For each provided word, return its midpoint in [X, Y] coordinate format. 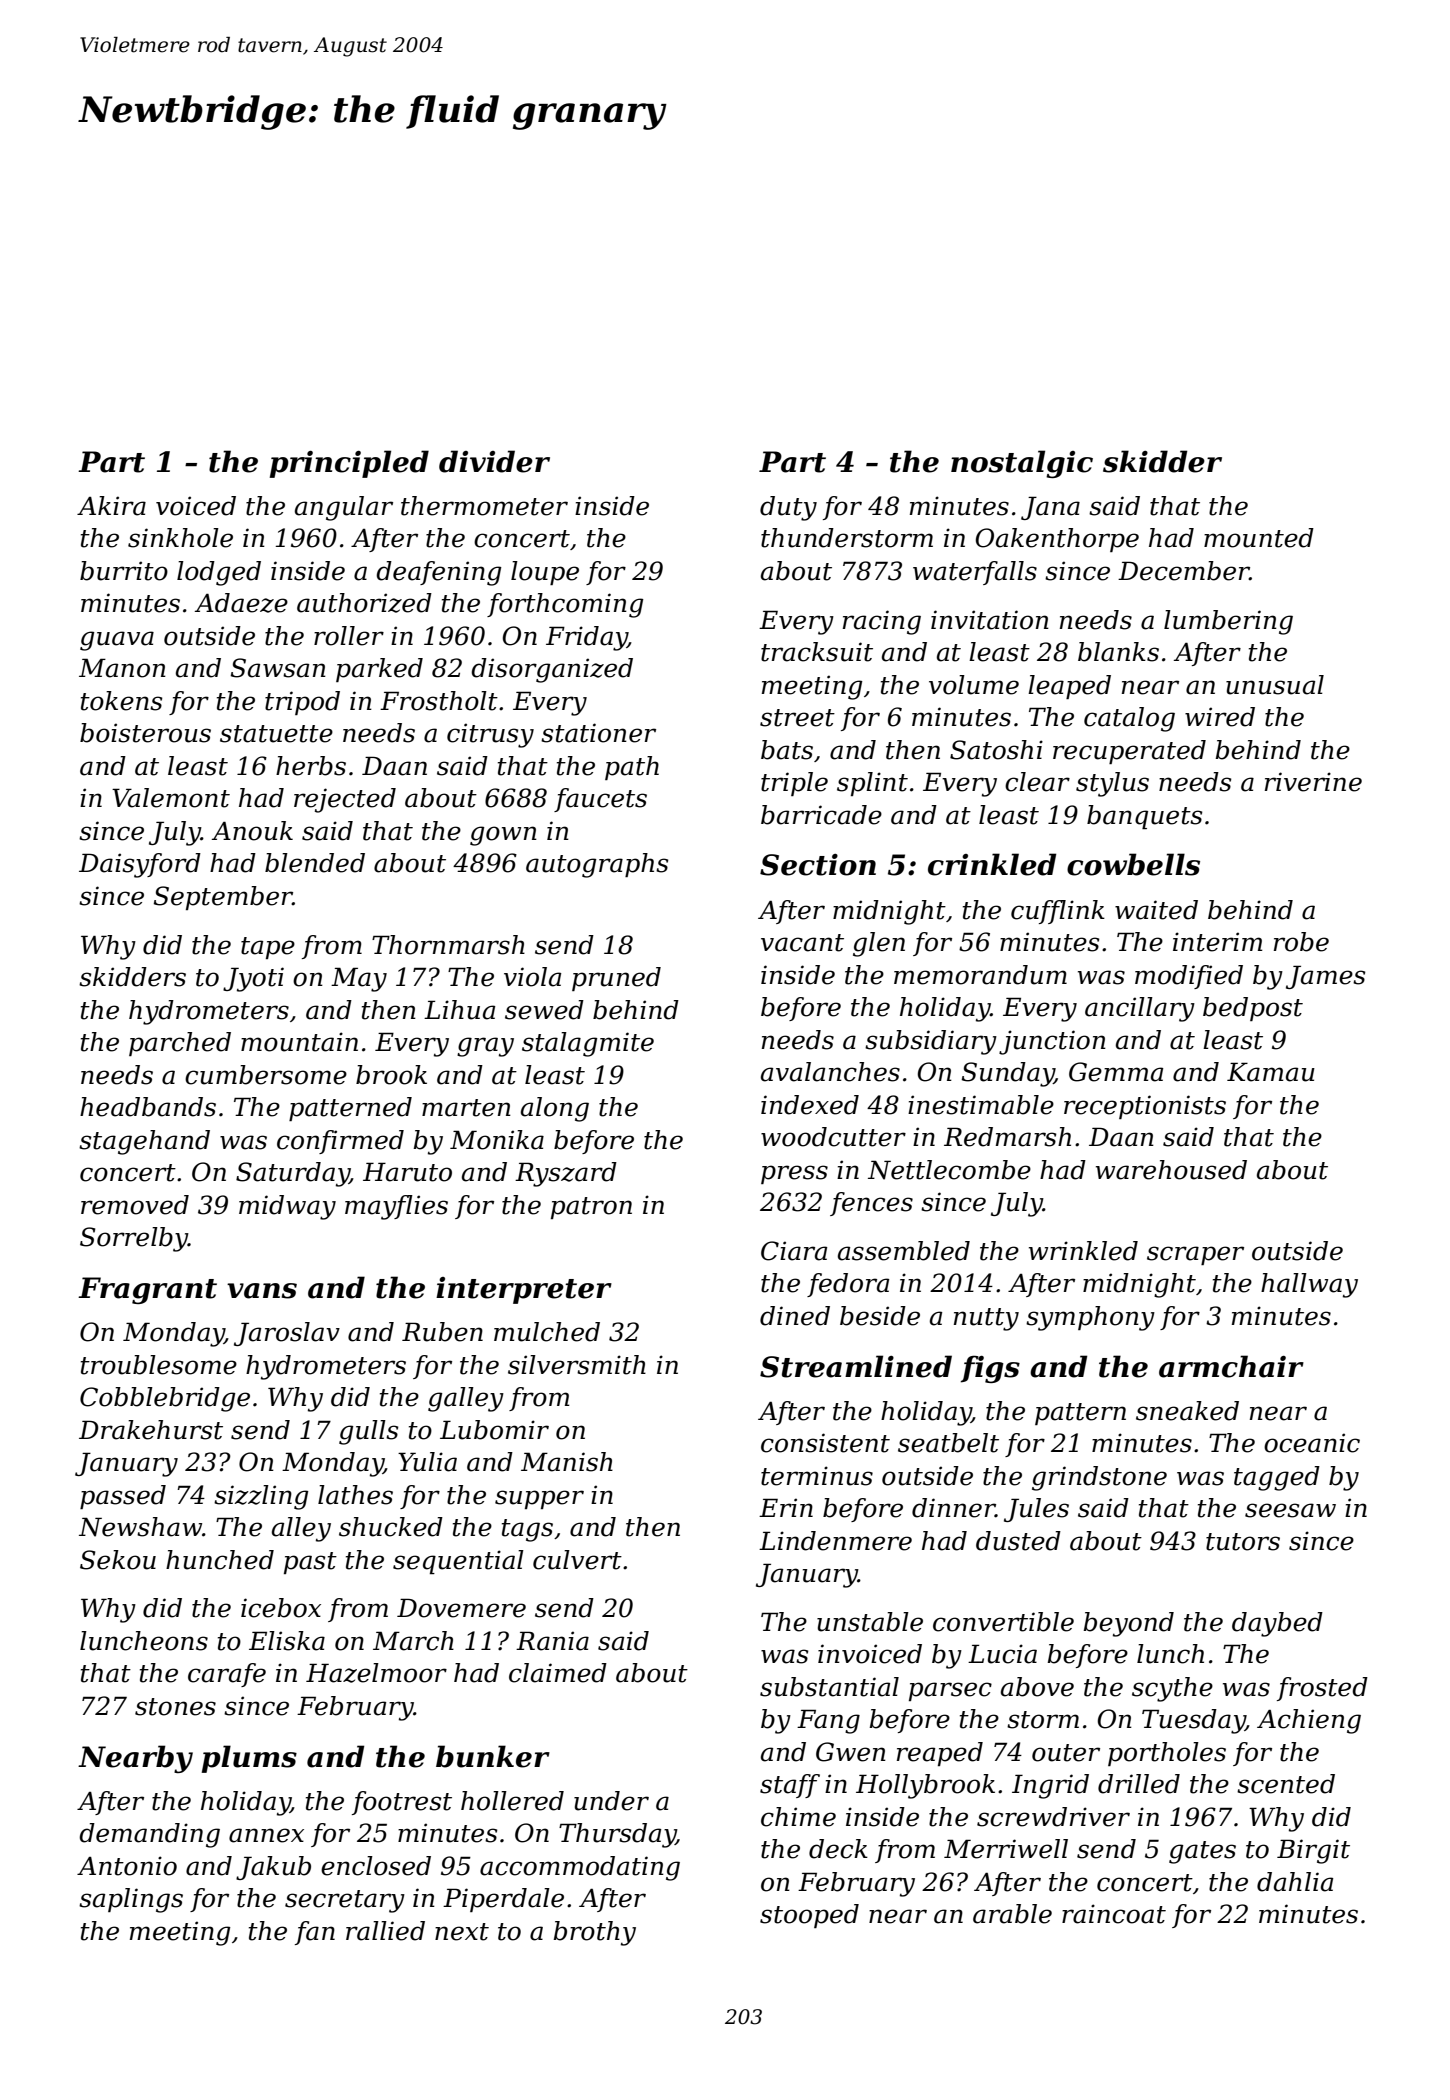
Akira [111, 506]
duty [788, 508]
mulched [547, 1332]
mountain [299, 1042]
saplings [131, 1900]
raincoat [1114, 1914]
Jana [1050, 508]
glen [879, 944]
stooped [809, 1916]
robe [1301, 942]
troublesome [159, 1365]
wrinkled [1083, 1251]
